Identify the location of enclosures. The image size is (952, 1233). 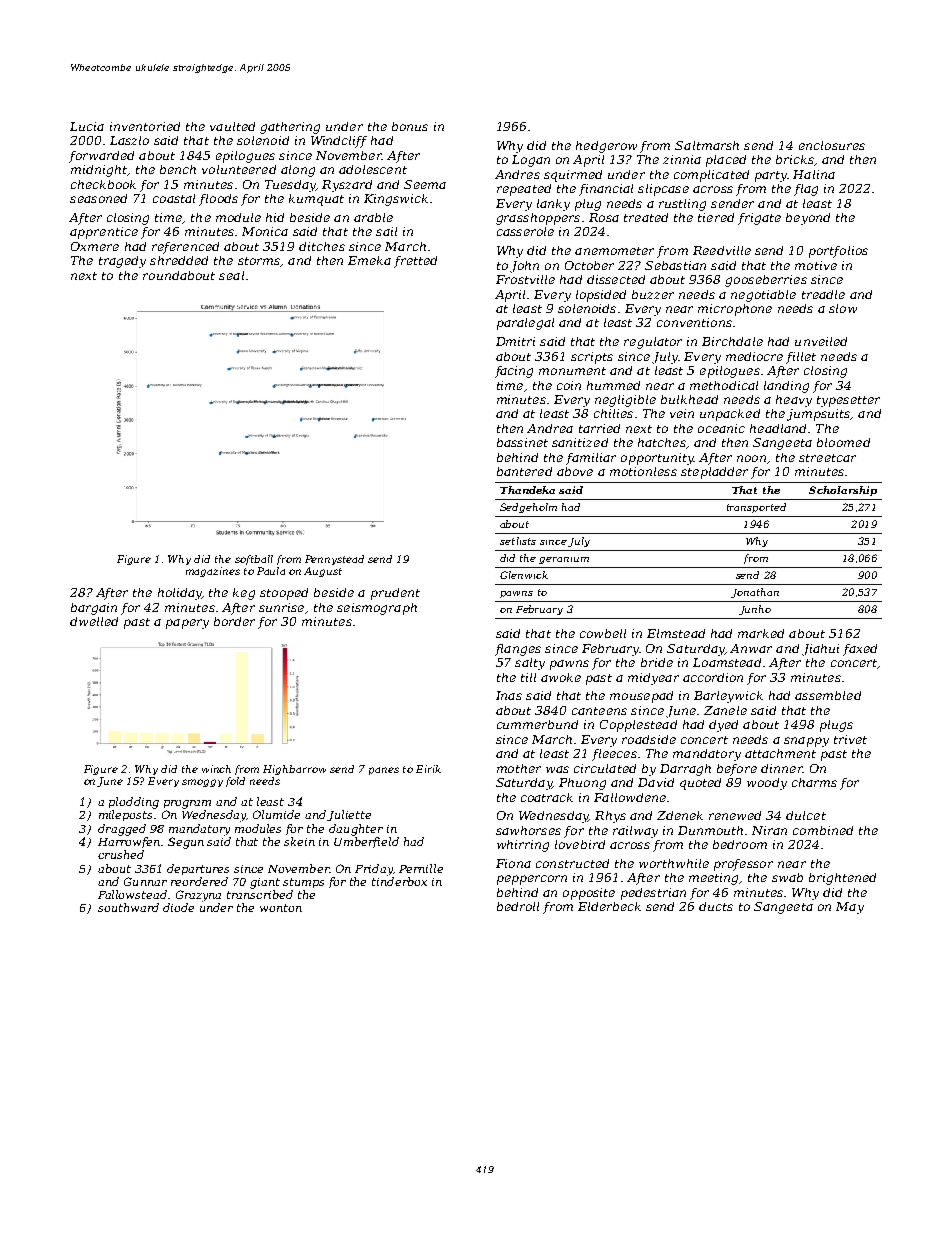
(832, 145).
